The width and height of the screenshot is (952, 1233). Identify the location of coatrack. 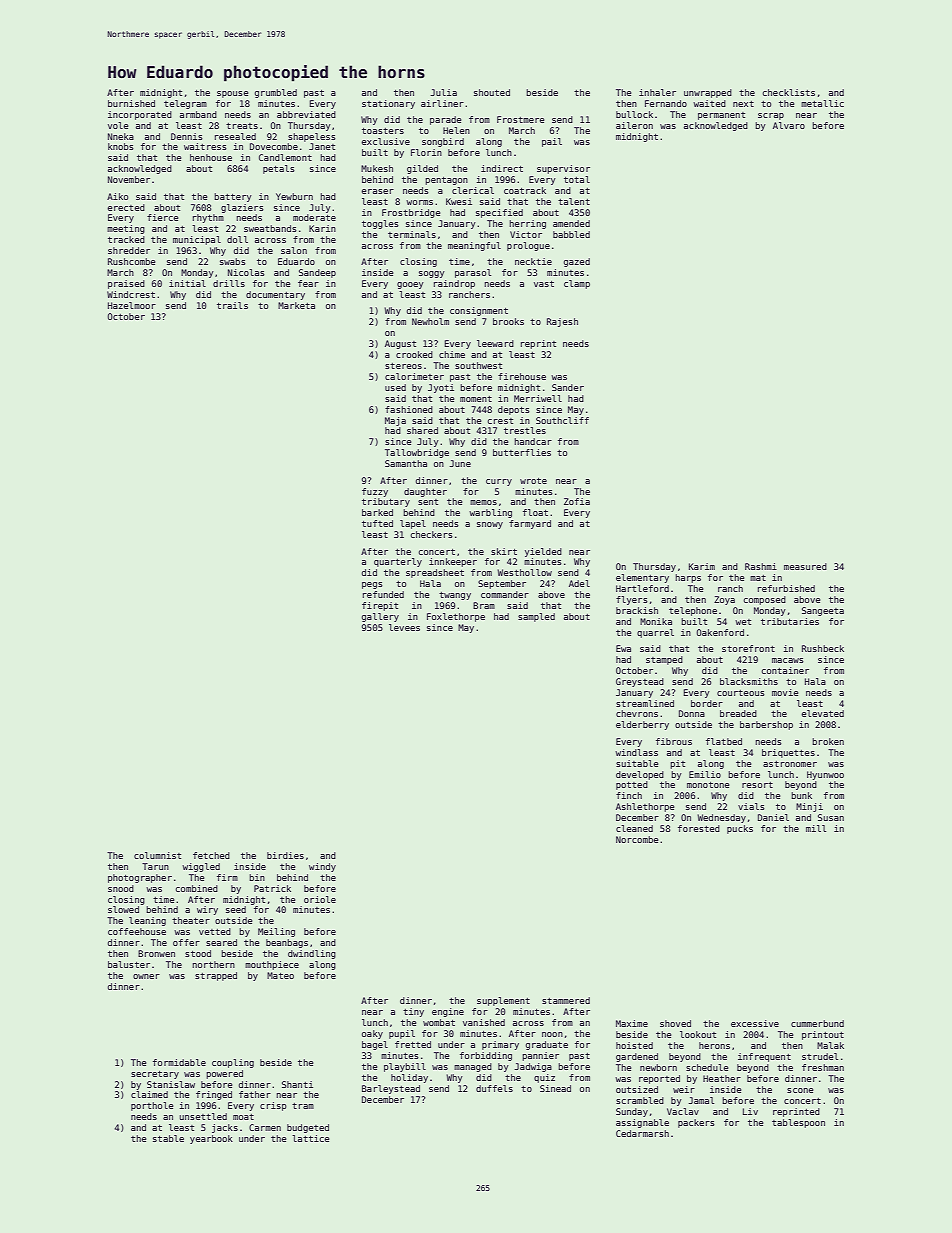
(525, 190).
